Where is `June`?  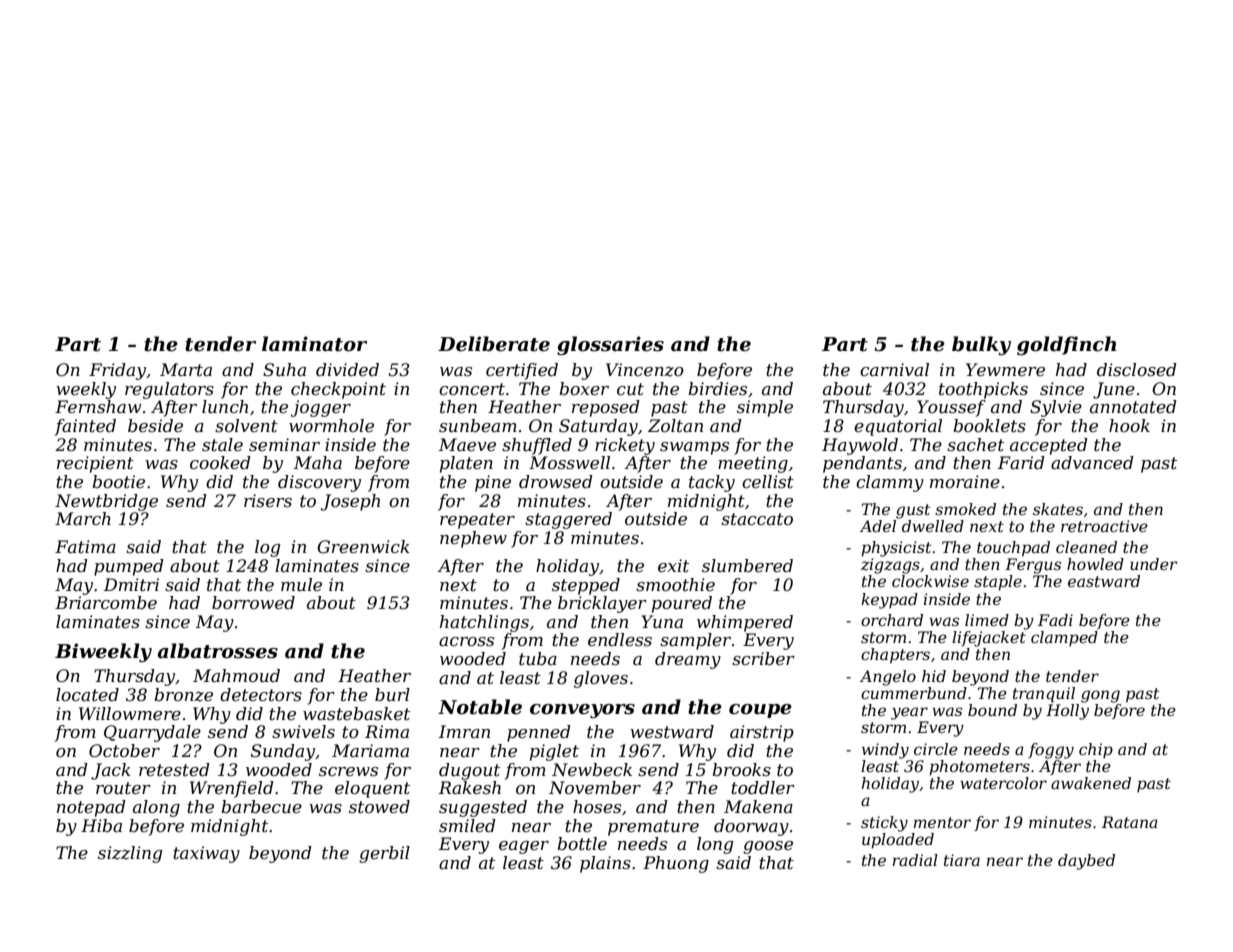 June is located at coordinates (1114, 390).
